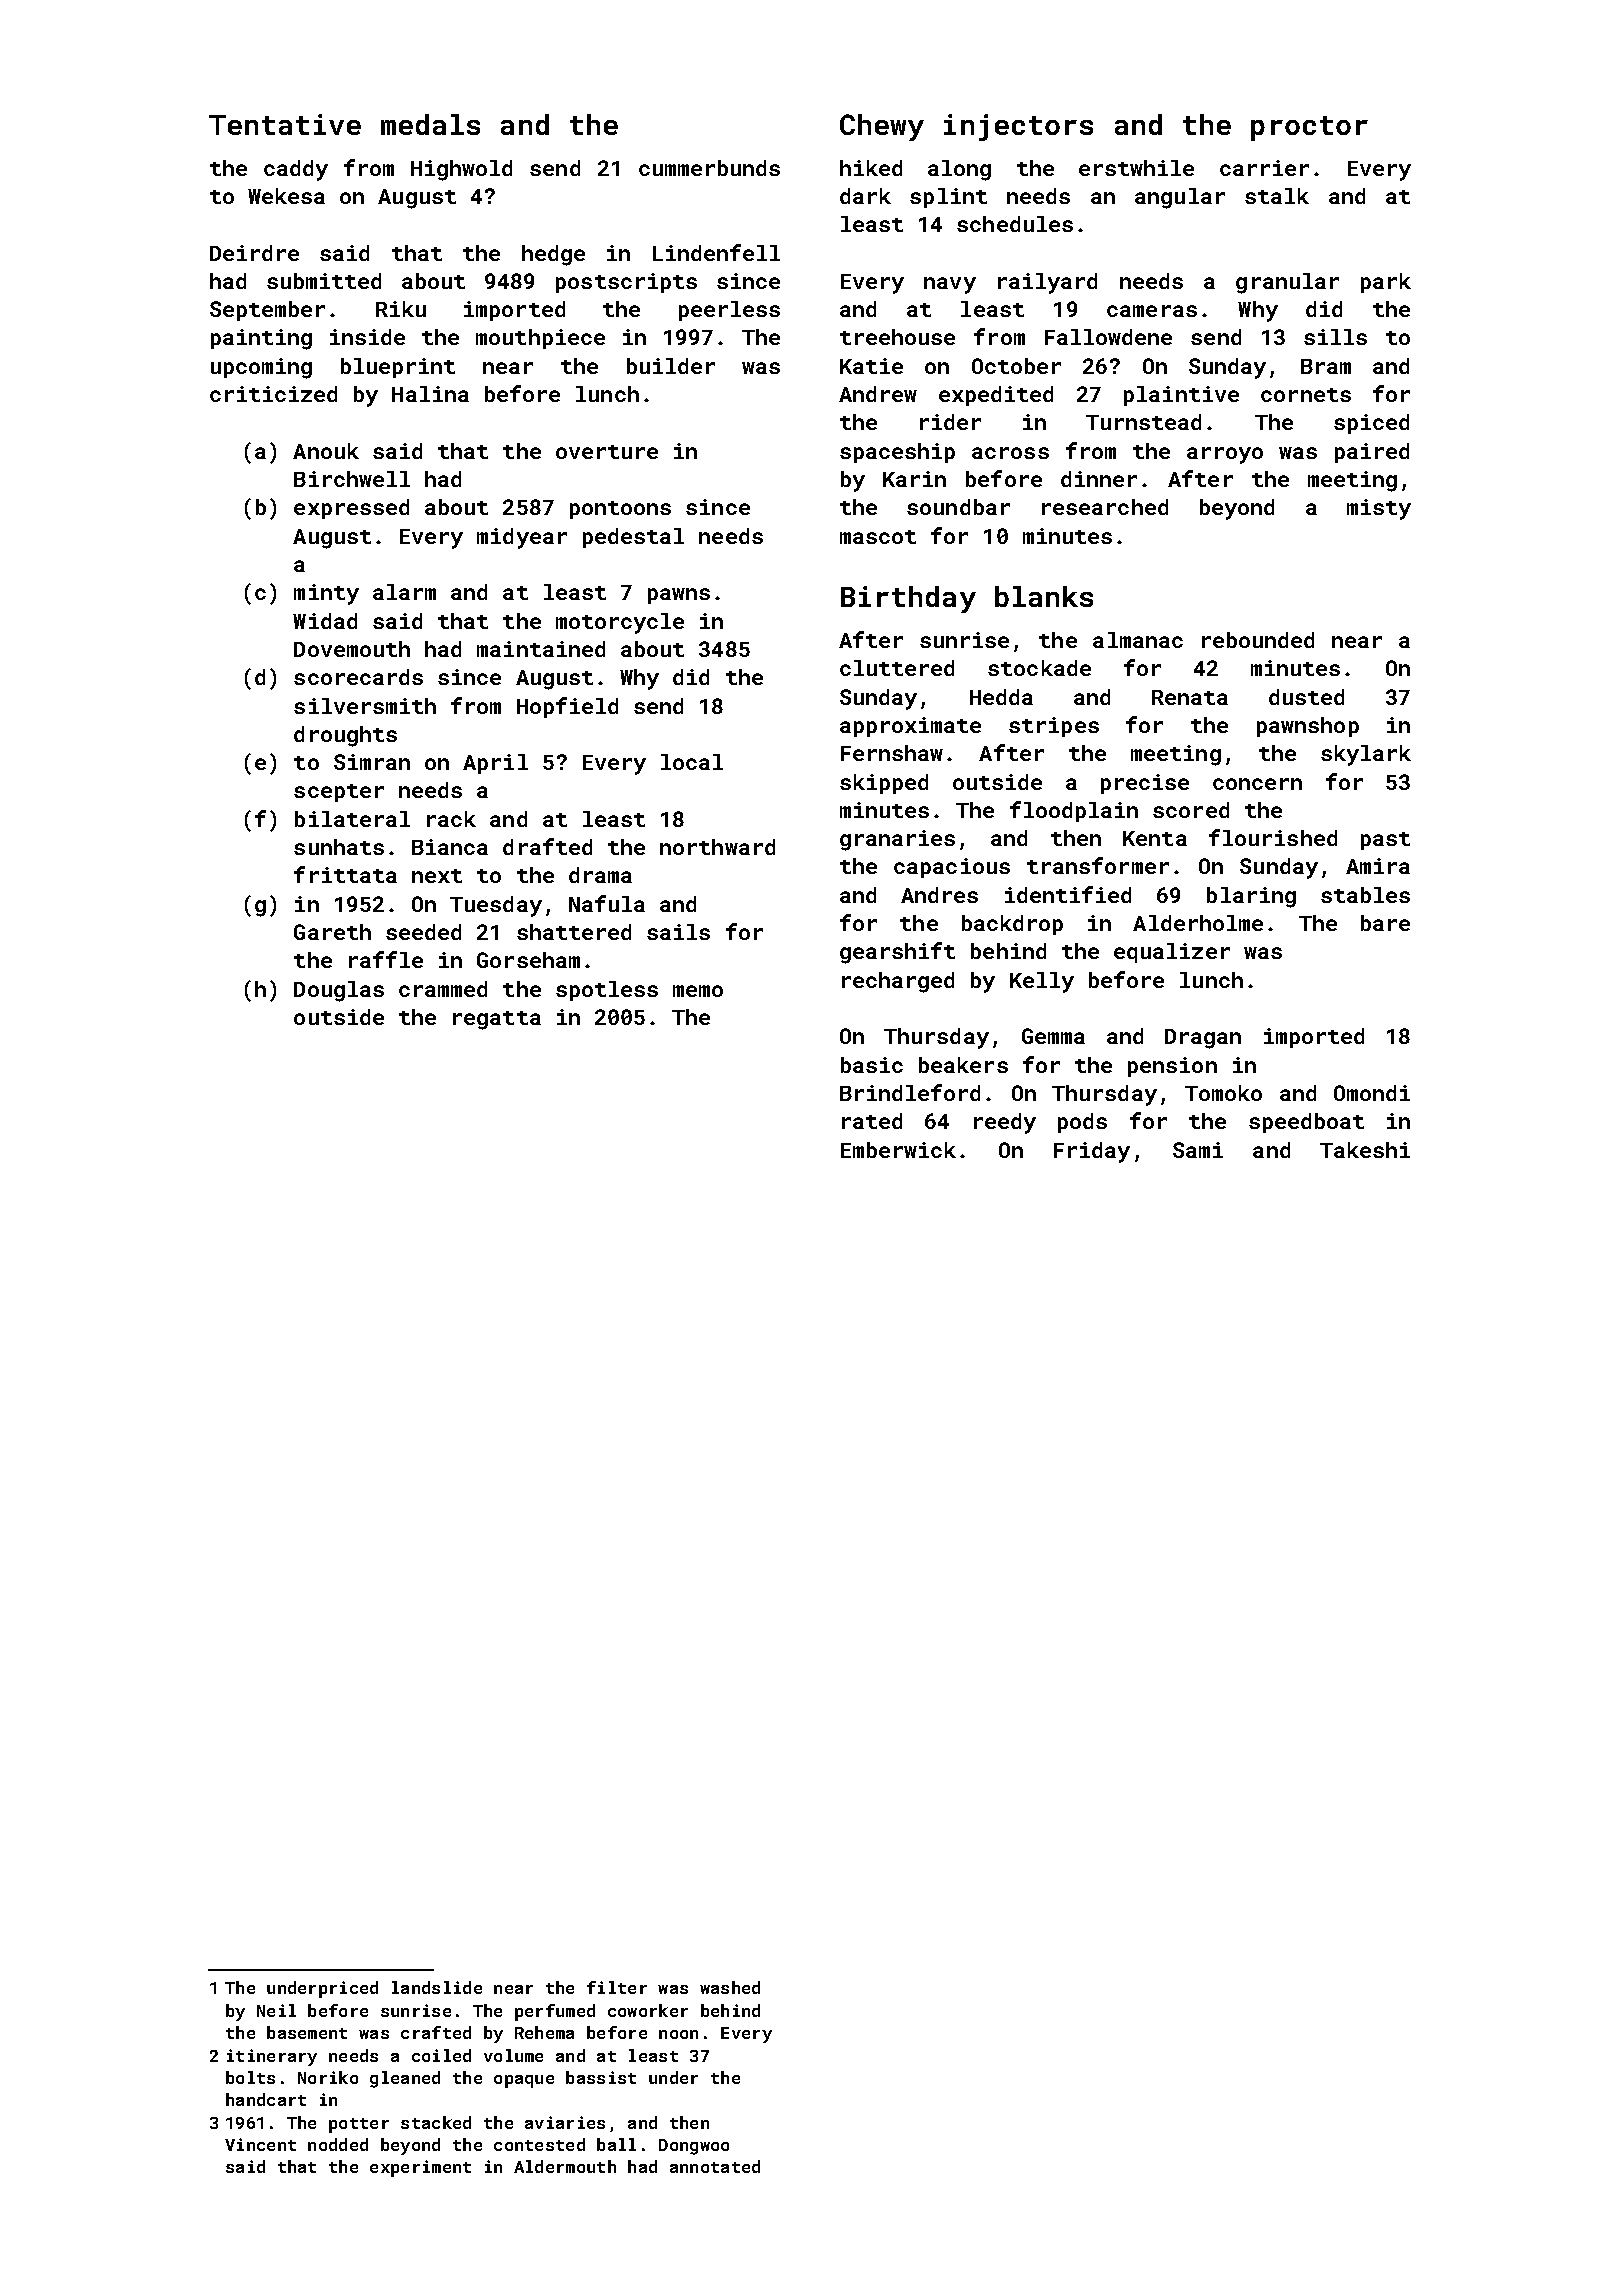 The height and width of the screenshot is (2292, 1620). Describe the element at coordinates (420, 2168) in the screenshot. I see `experiment` at that location.
